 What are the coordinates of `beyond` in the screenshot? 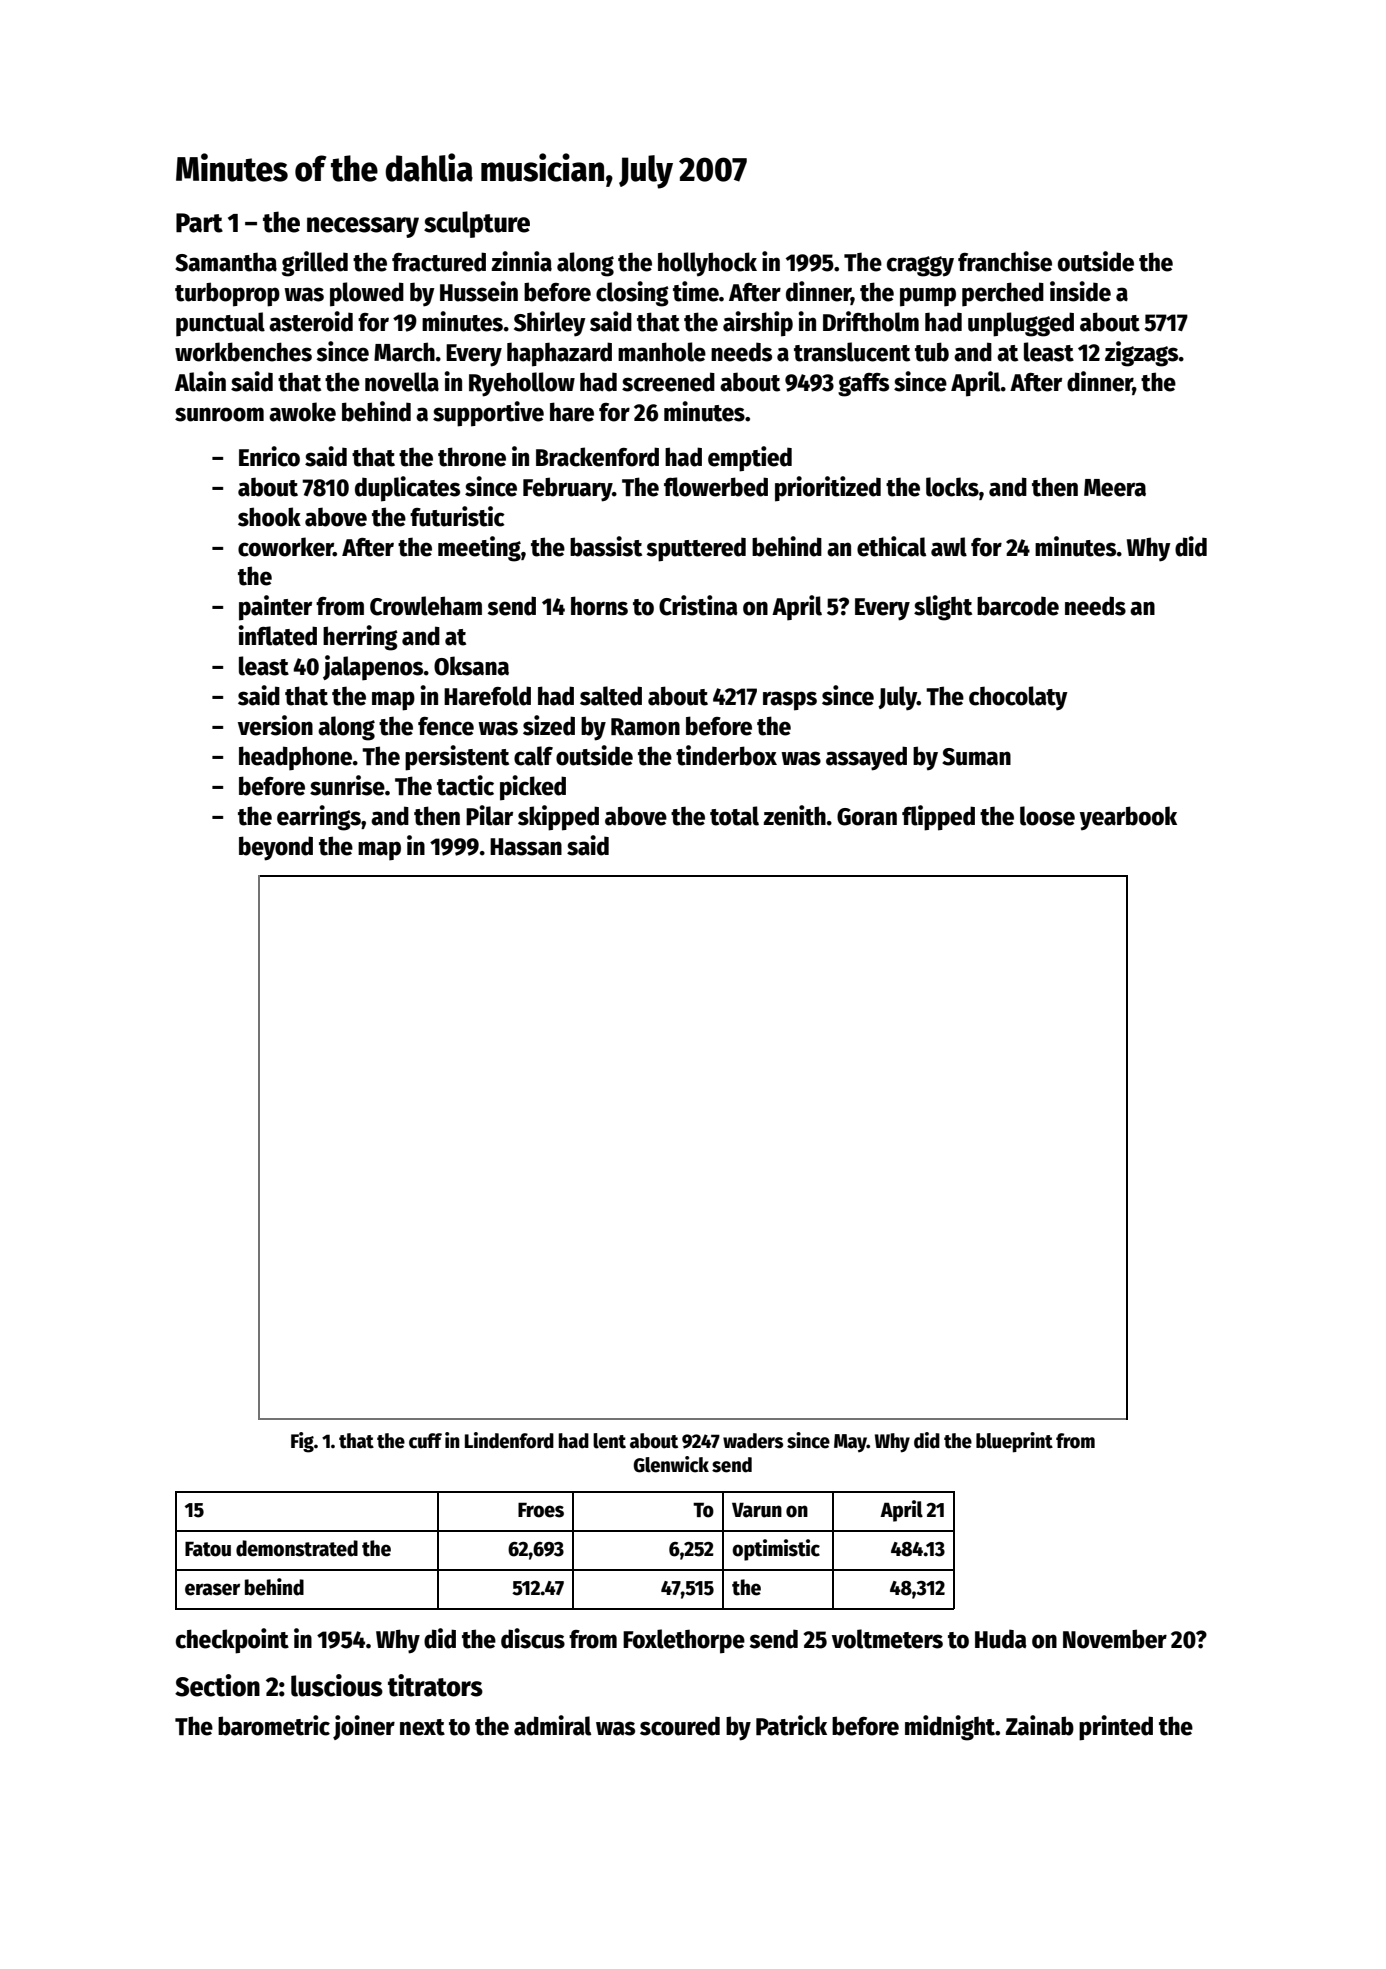 It's located at (276, 848).
